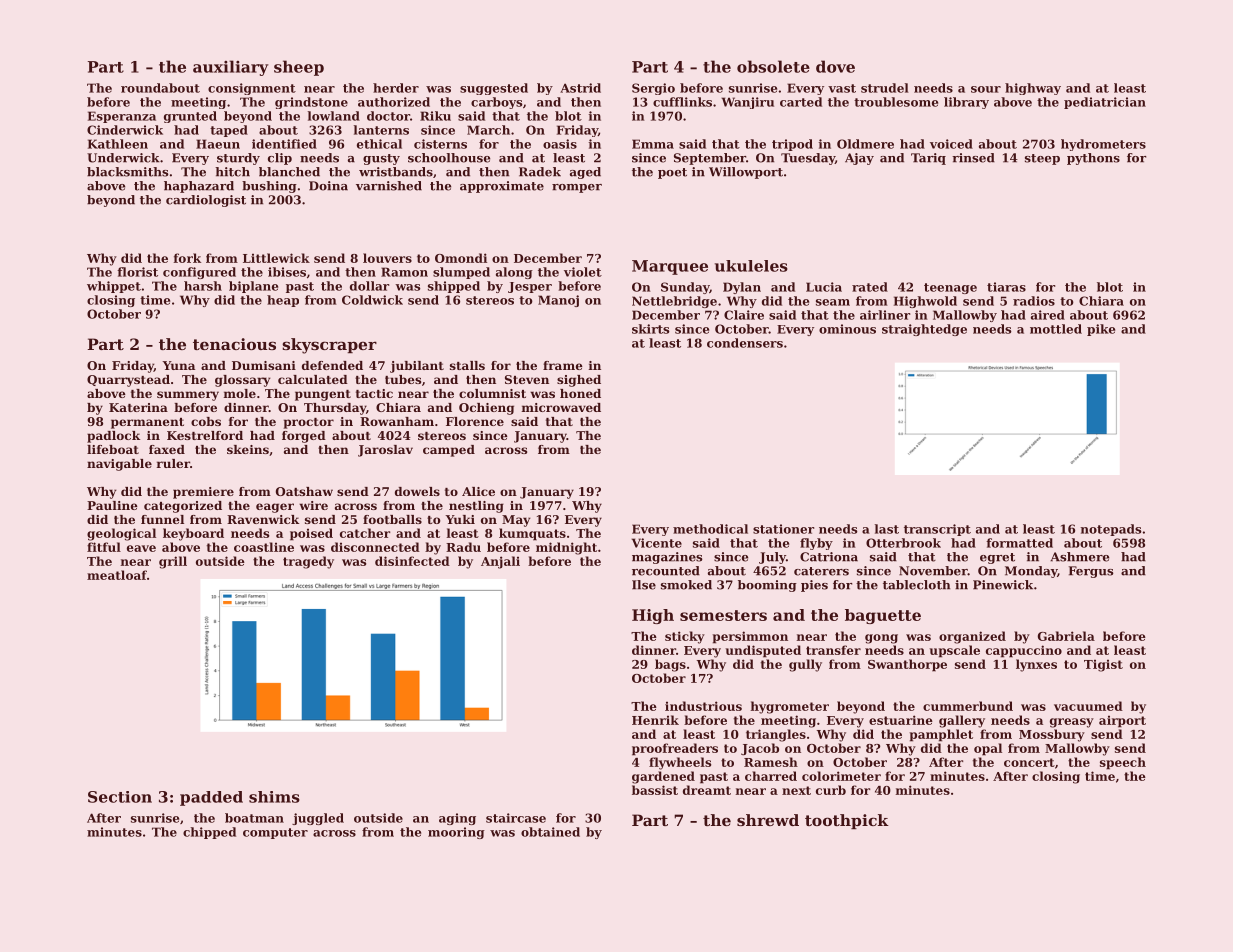 Image resolution: width=1233 pixels, height=952 pixels. Describe the element at coordinates (323, 395) in the screenshot. I see `pungent` at that location.
